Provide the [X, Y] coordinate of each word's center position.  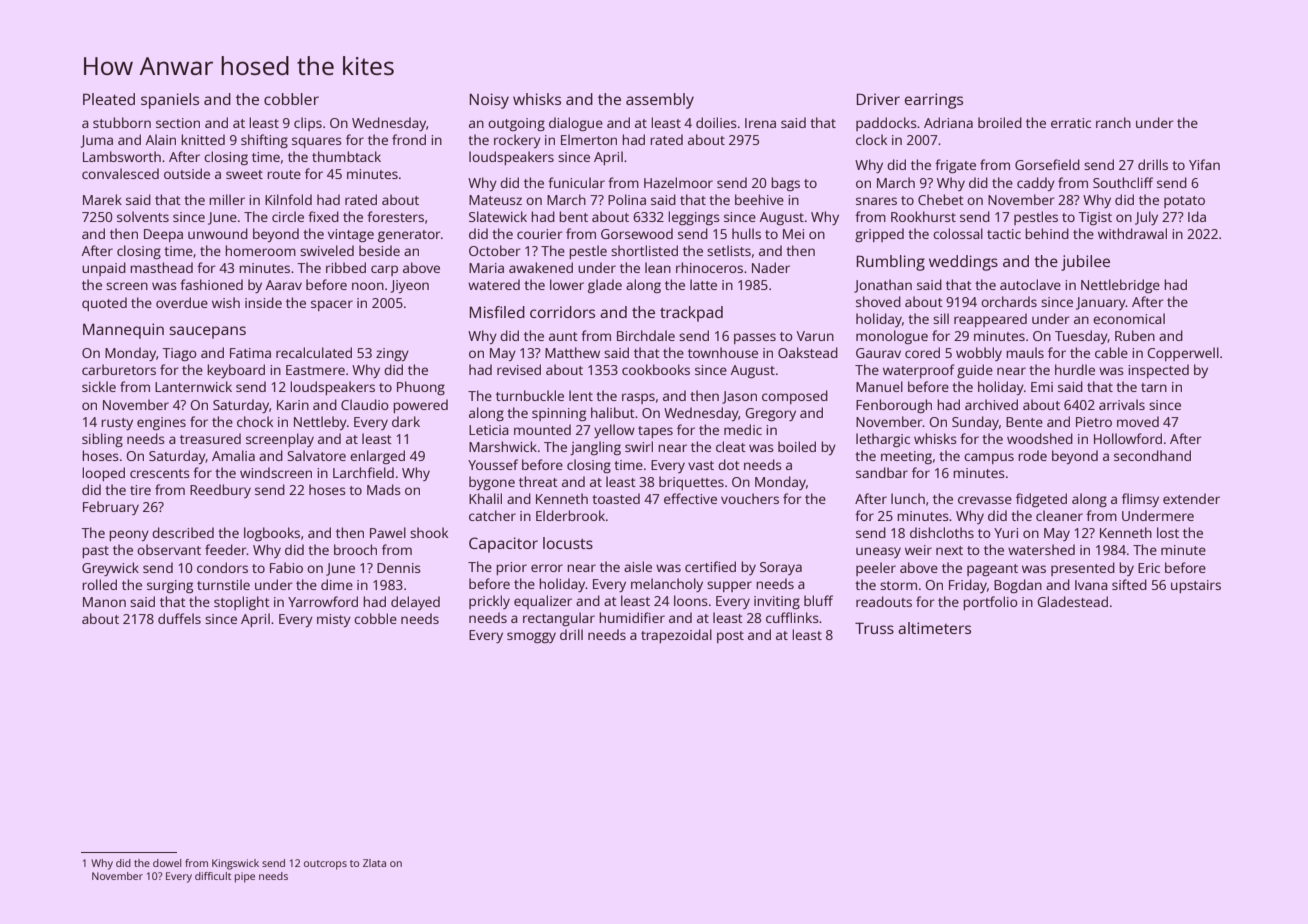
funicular [576, 182]
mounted [542, 429]
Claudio [365, 404]
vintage [351, 235]
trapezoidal [676, 636]
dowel [167, 863]
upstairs [1196, 586]
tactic [1004, 234]
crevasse [985, 500]
